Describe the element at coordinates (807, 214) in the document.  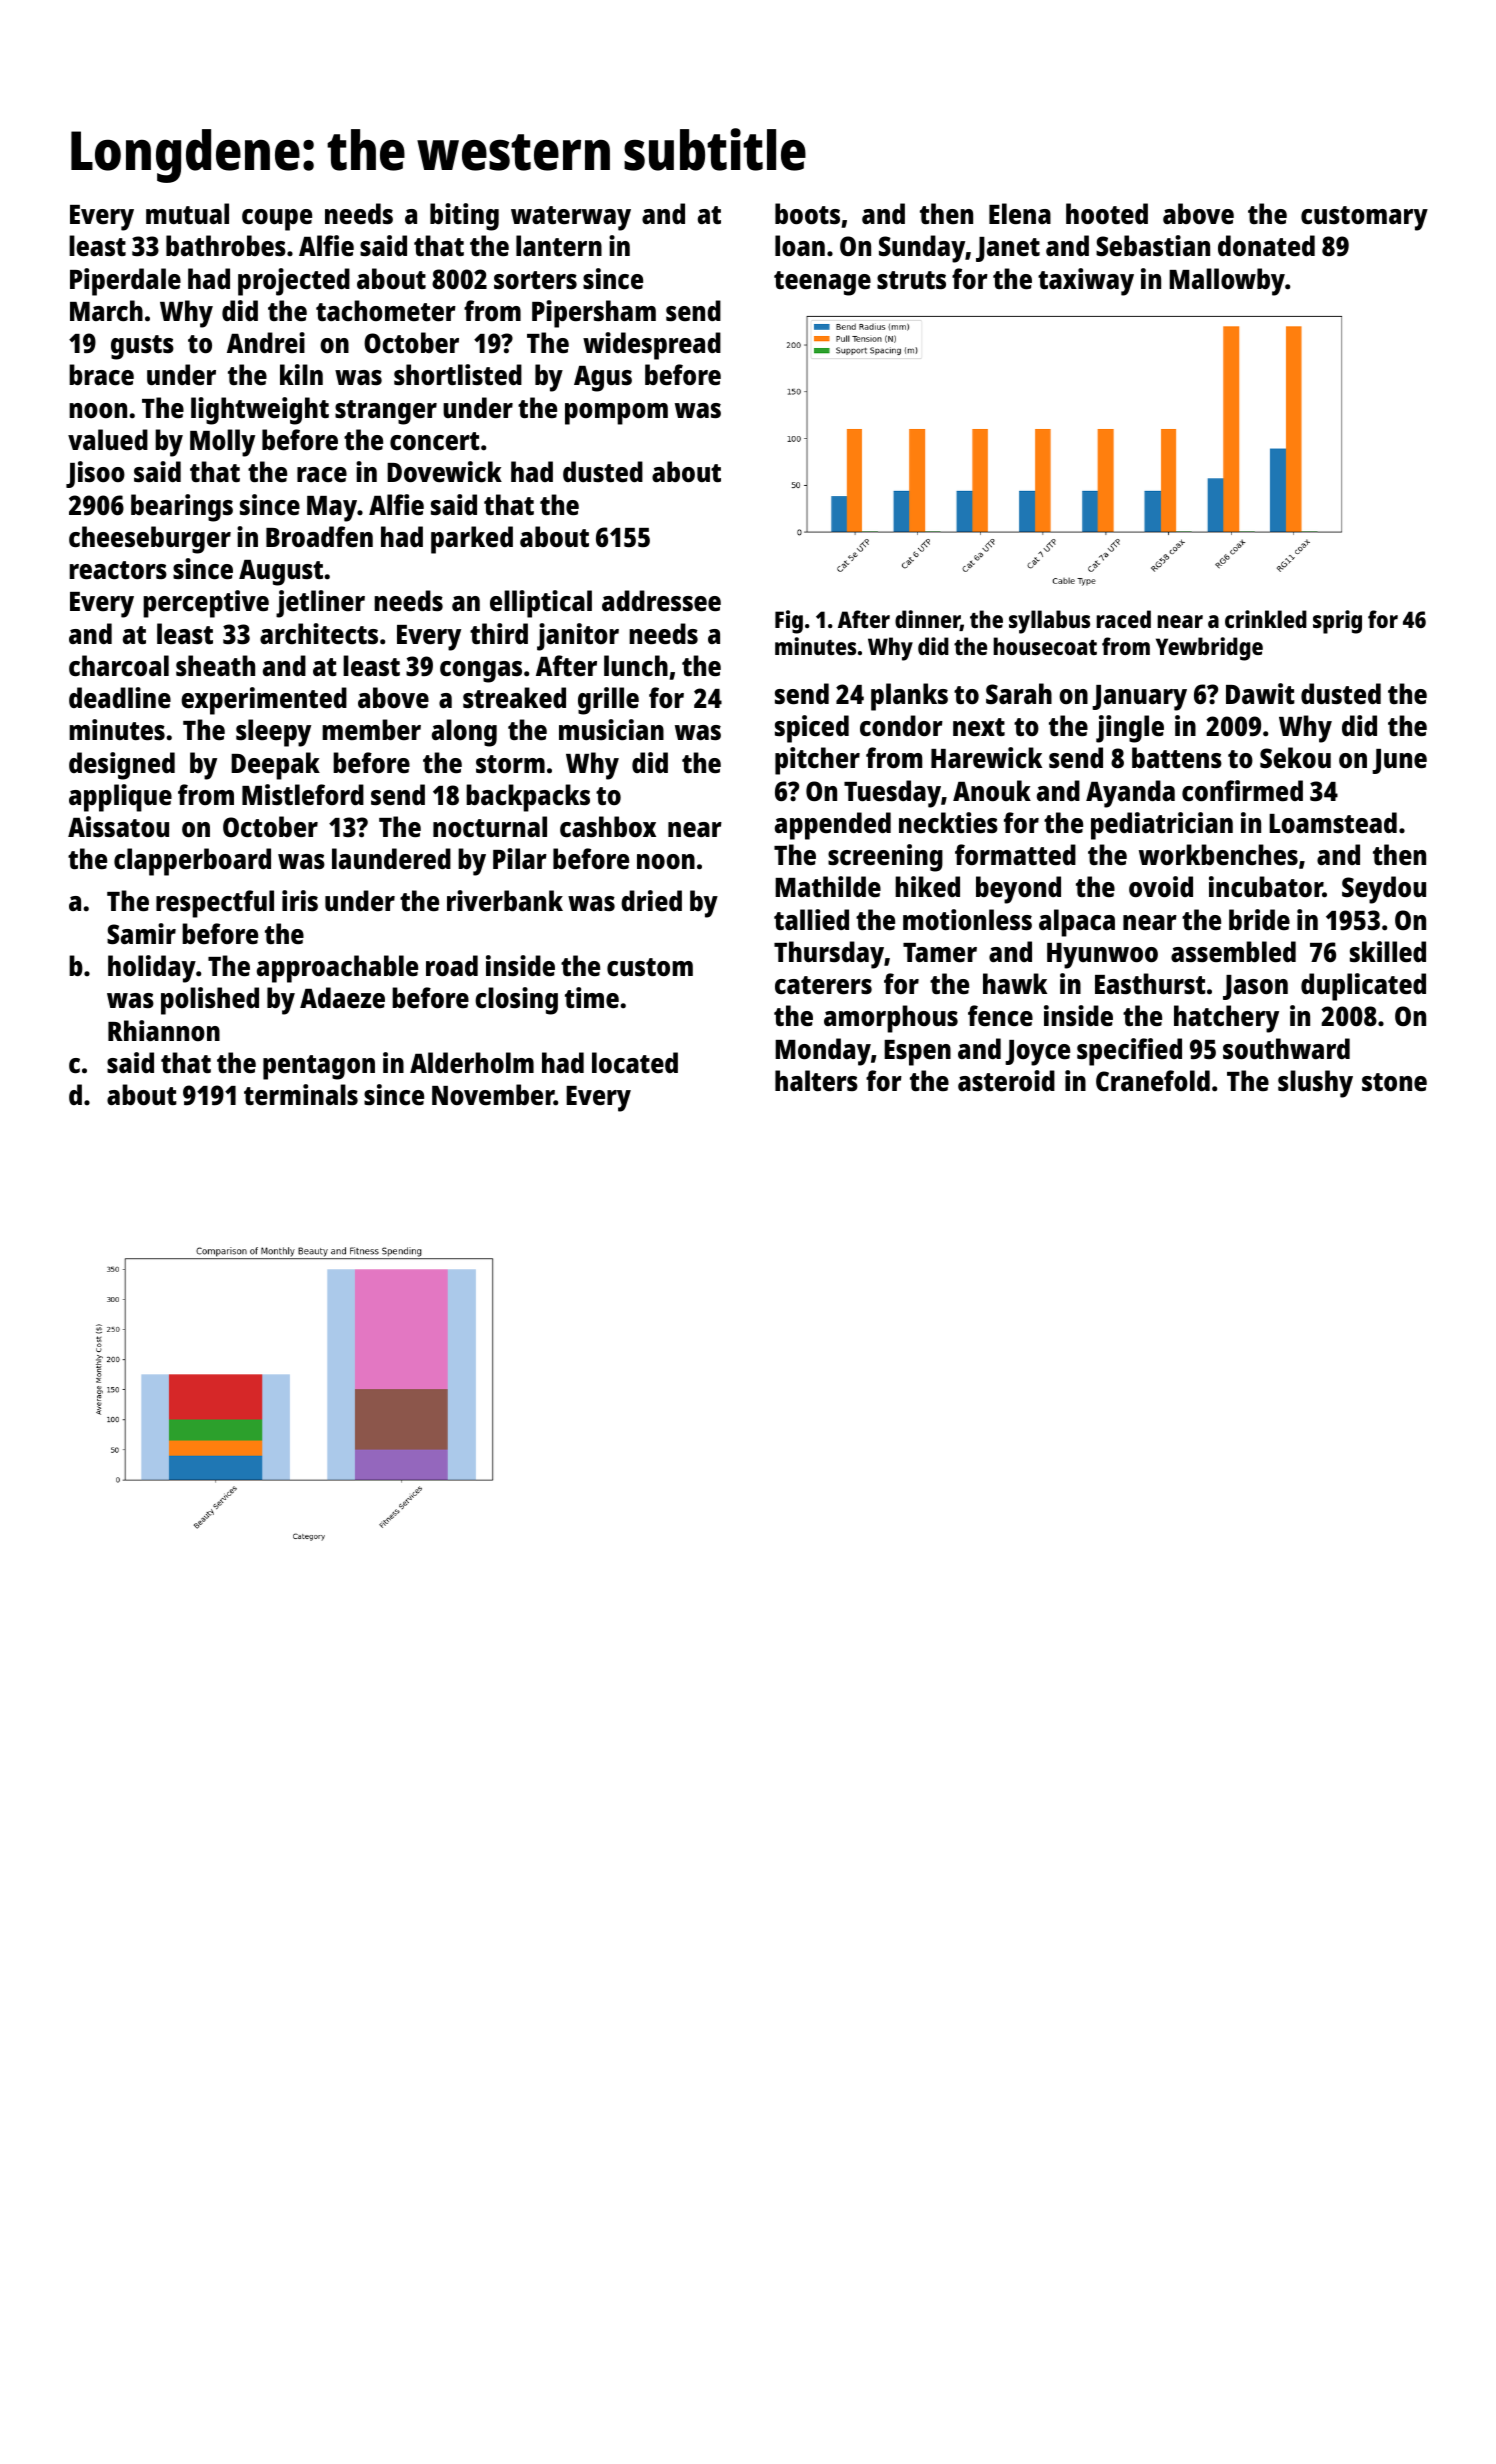
I see `boots` at that location.
